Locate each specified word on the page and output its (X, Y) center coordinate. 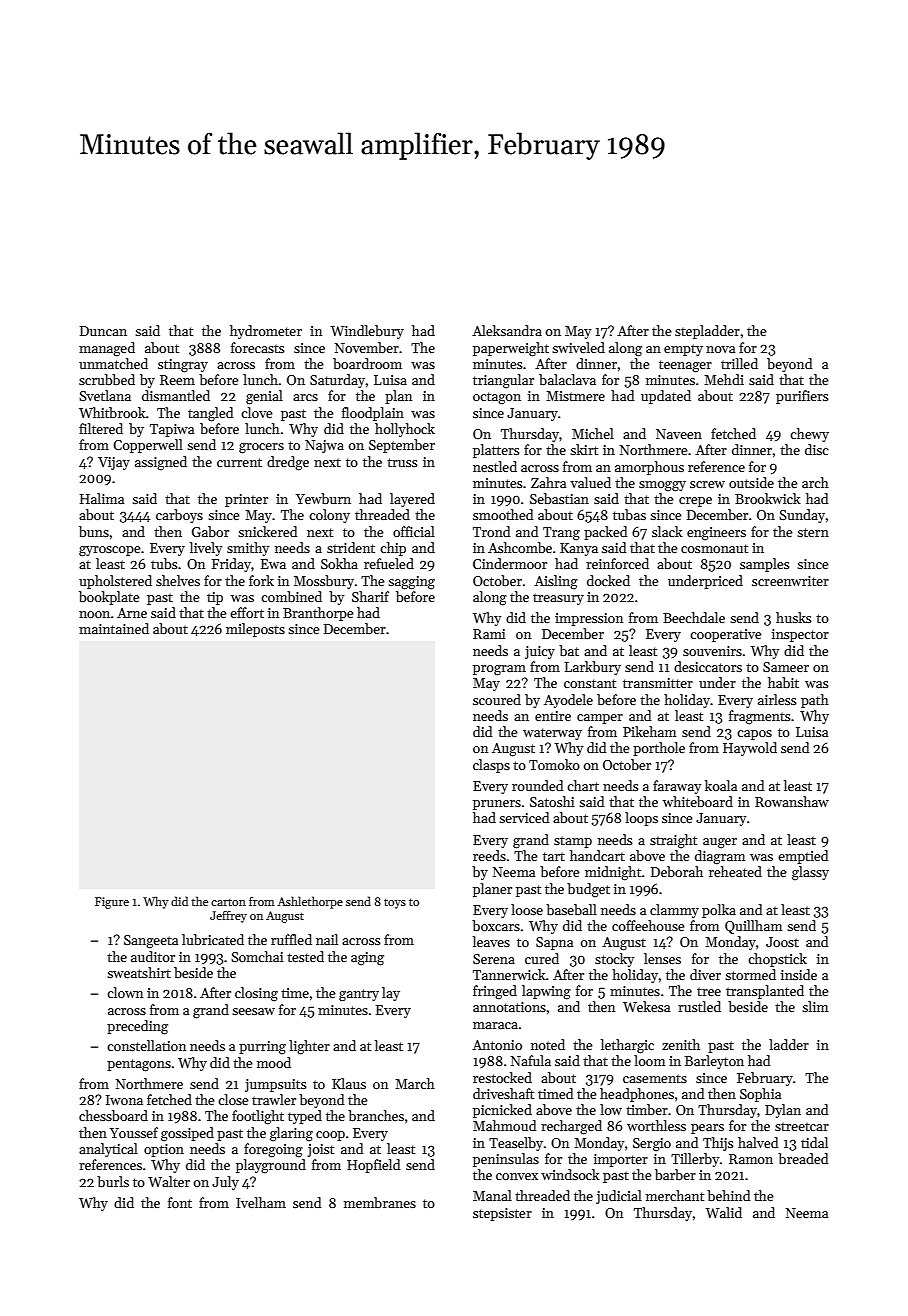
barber (675, 1174)
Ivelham (261, 1202)
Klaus (349, 1083)
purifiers (802, 397)
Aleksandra (507, 330)
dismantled (176, 395)
